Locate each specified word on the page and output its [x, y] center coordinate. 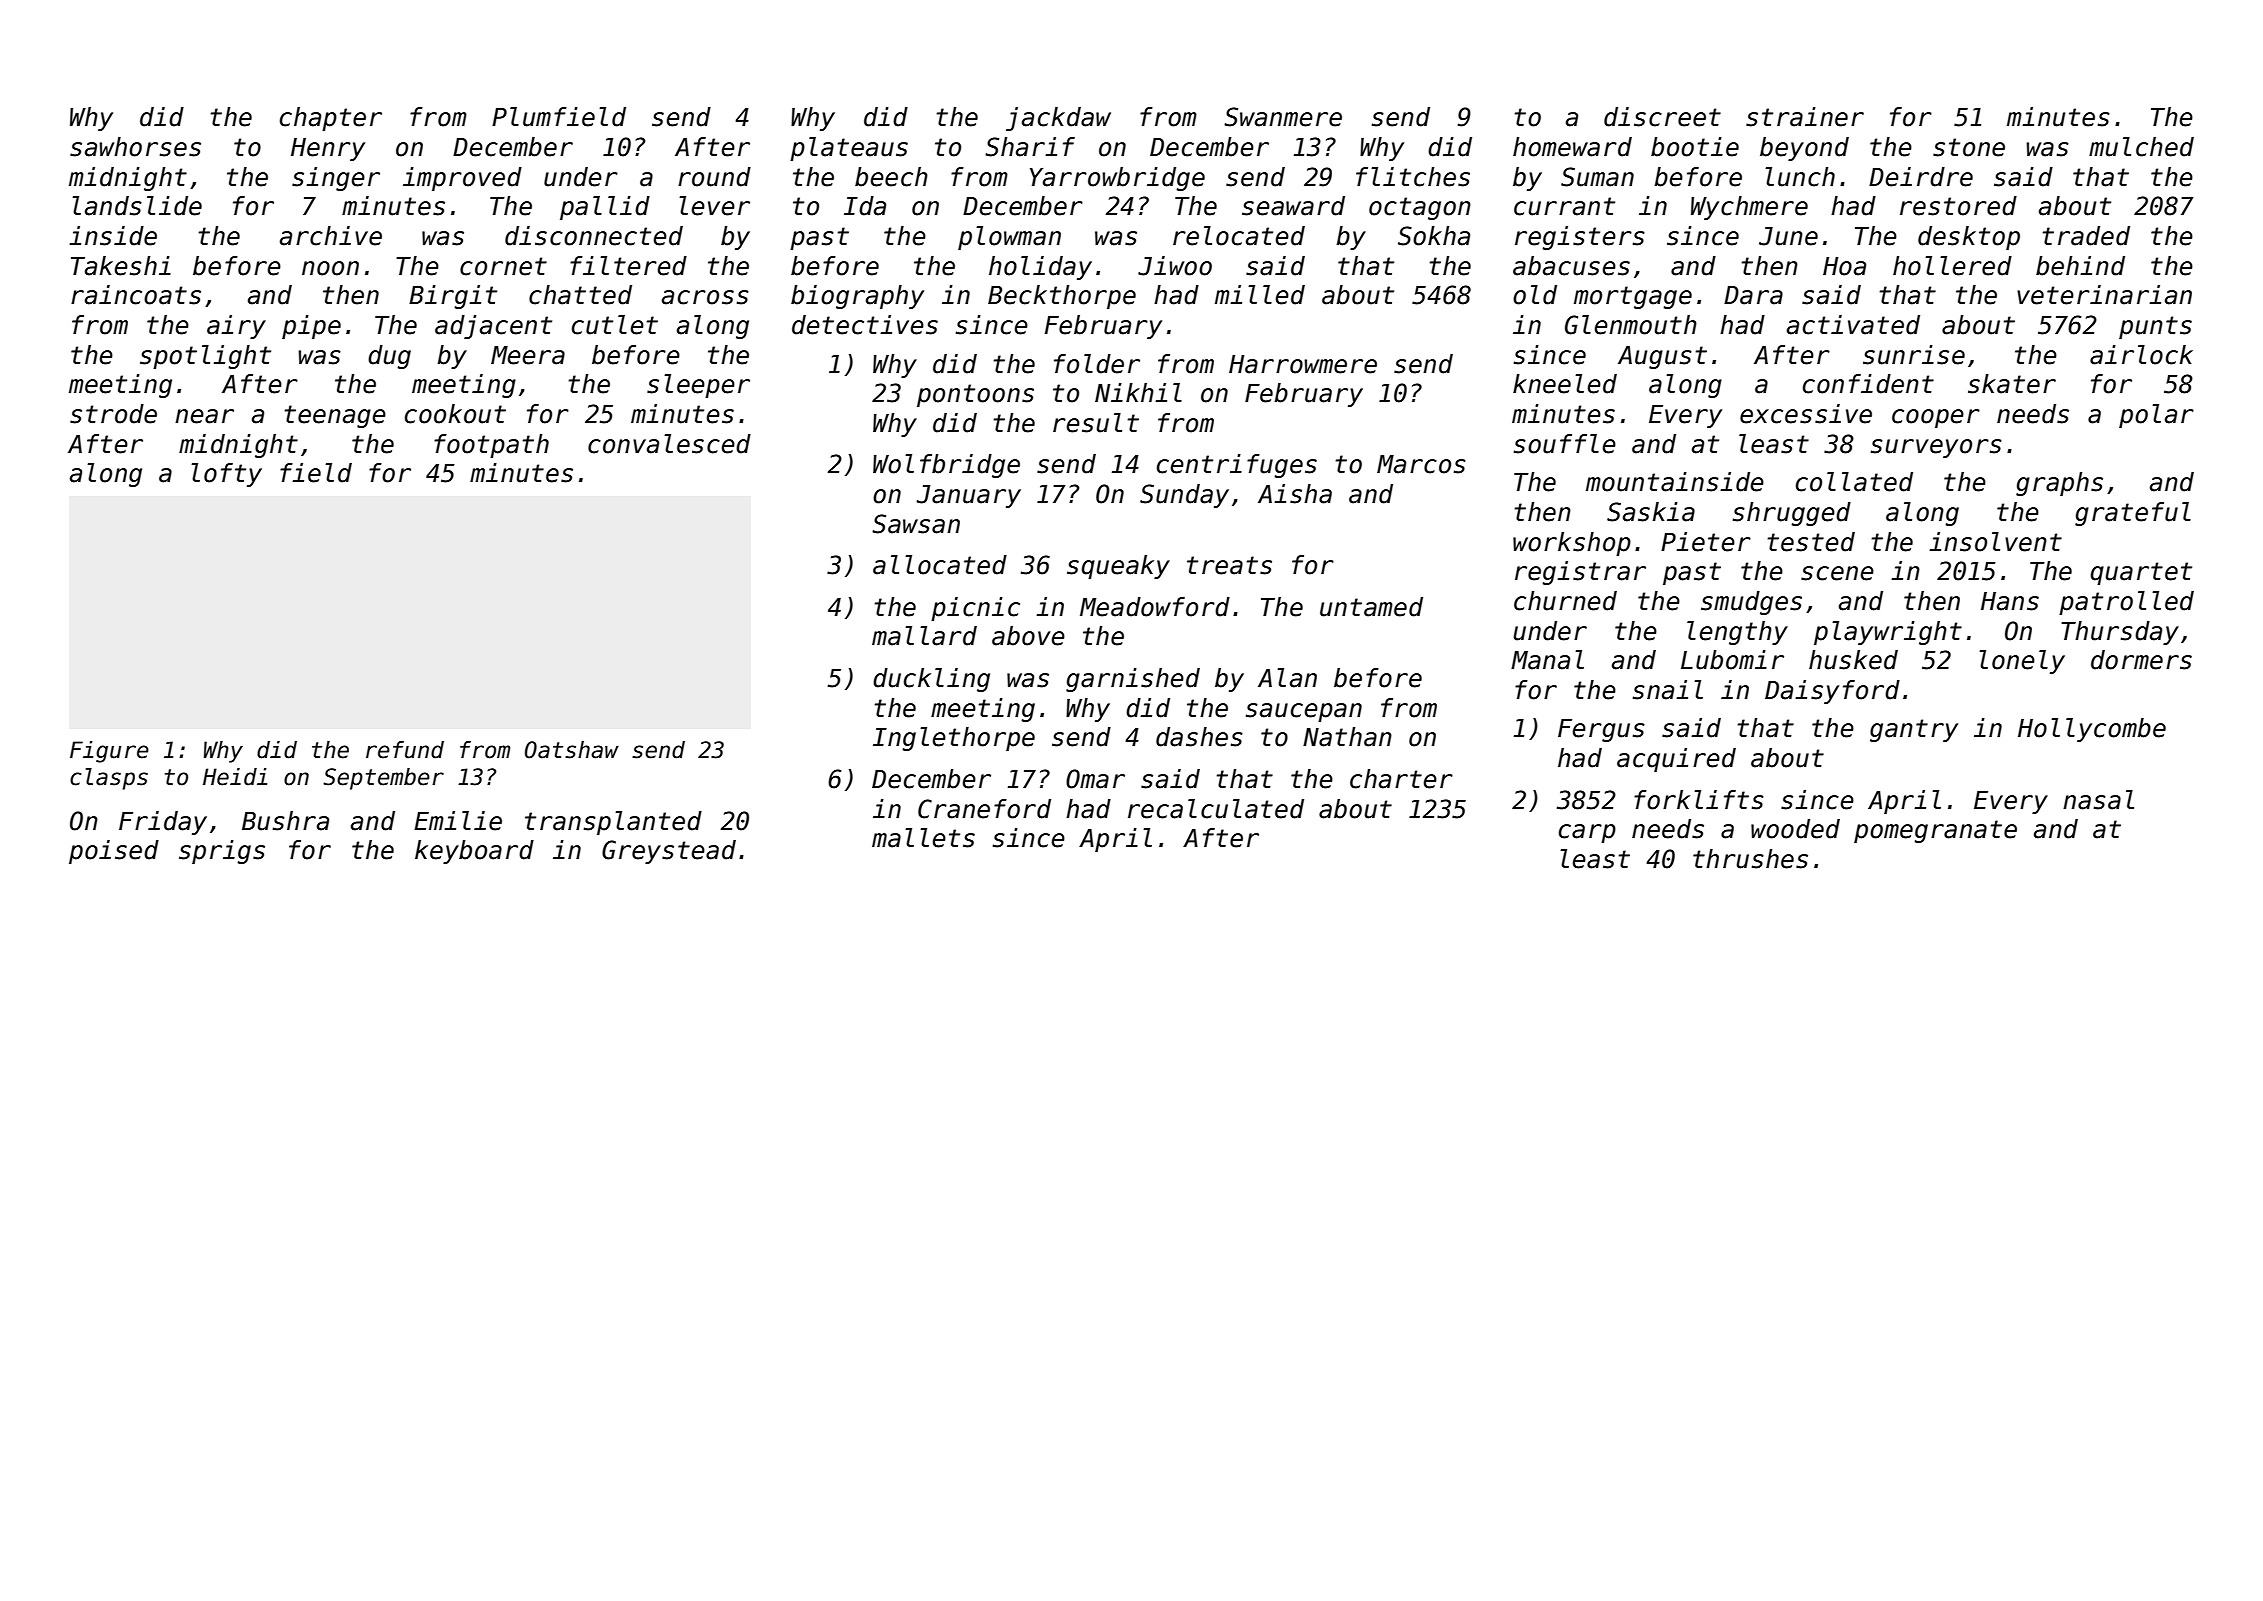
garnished [1133, 680]
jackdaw [1058, 119]
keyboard [474, 852]
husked [1853, 660]
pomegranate [1935, 831]
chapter [331, 119]
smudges [1751, 603]
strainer [1805, 117]
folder [1097, 364]
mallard [924, 636]
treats [1229, 565]
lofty [226, 475]
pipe [311, 327]
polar [2156, 416]
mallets [923, 838]
